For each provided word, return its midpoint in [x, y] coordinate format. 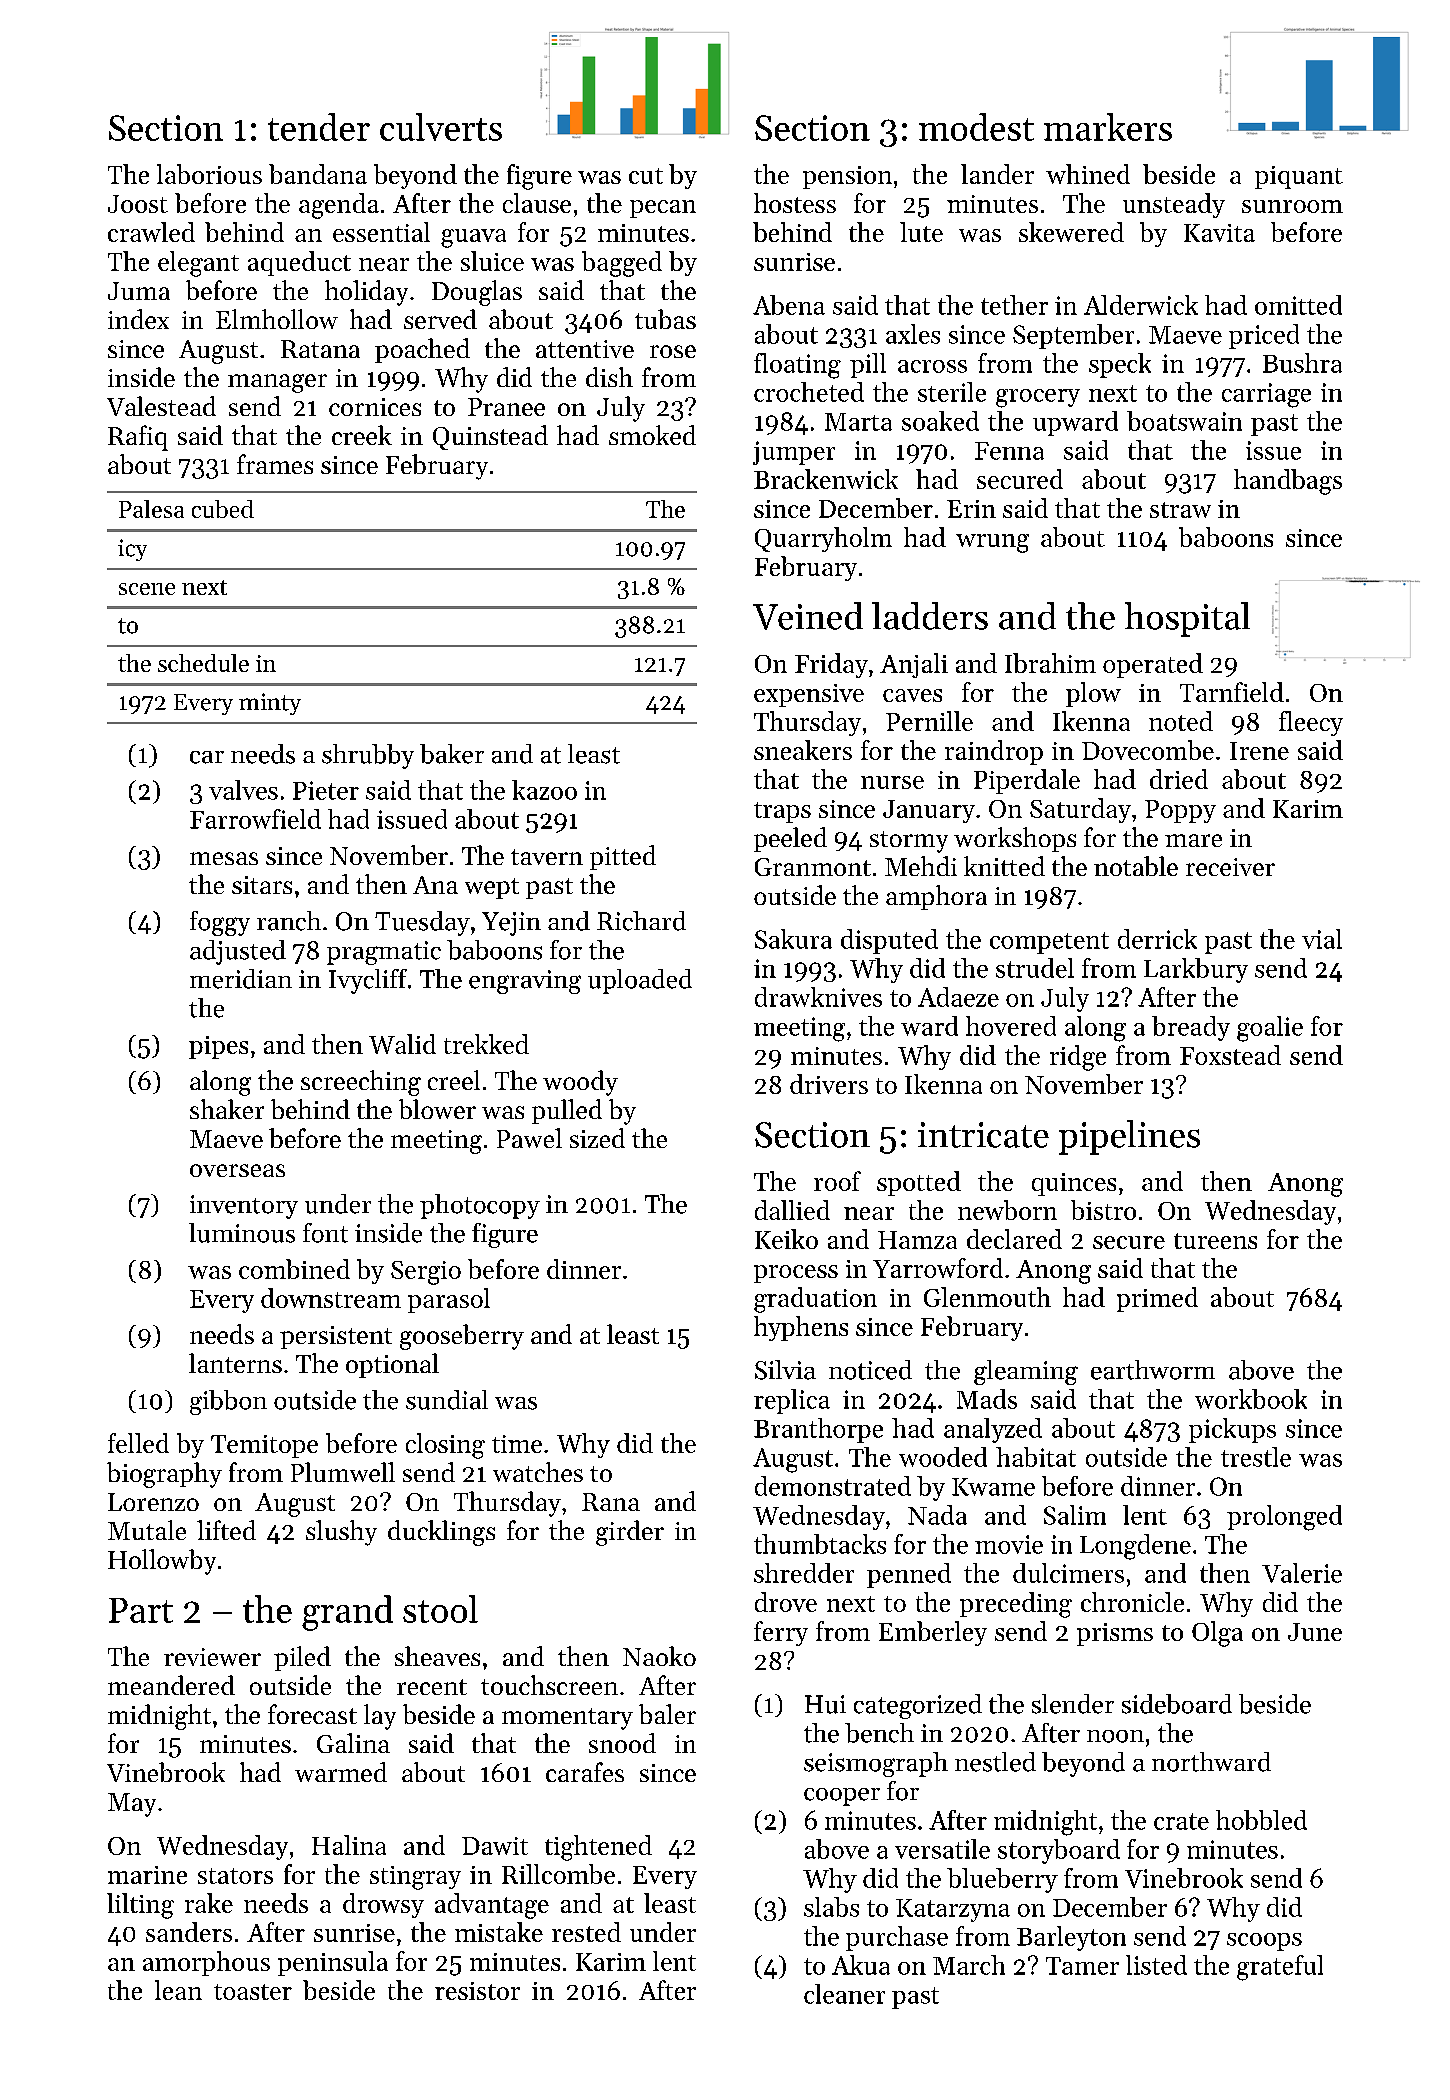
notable [1136, 866]
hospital [1187, 619]
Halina [349, 1845]
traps [782, 812]
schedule [203, 663]
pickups [1232, 1430]
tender [319, 127]
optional [392, 1365]
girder [630, 1533]
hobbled [1261, 1820]
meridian [241, 979]
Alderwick [1141, 305]
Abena [789, 305]
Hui [825, 1704]
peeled [790, 839]
